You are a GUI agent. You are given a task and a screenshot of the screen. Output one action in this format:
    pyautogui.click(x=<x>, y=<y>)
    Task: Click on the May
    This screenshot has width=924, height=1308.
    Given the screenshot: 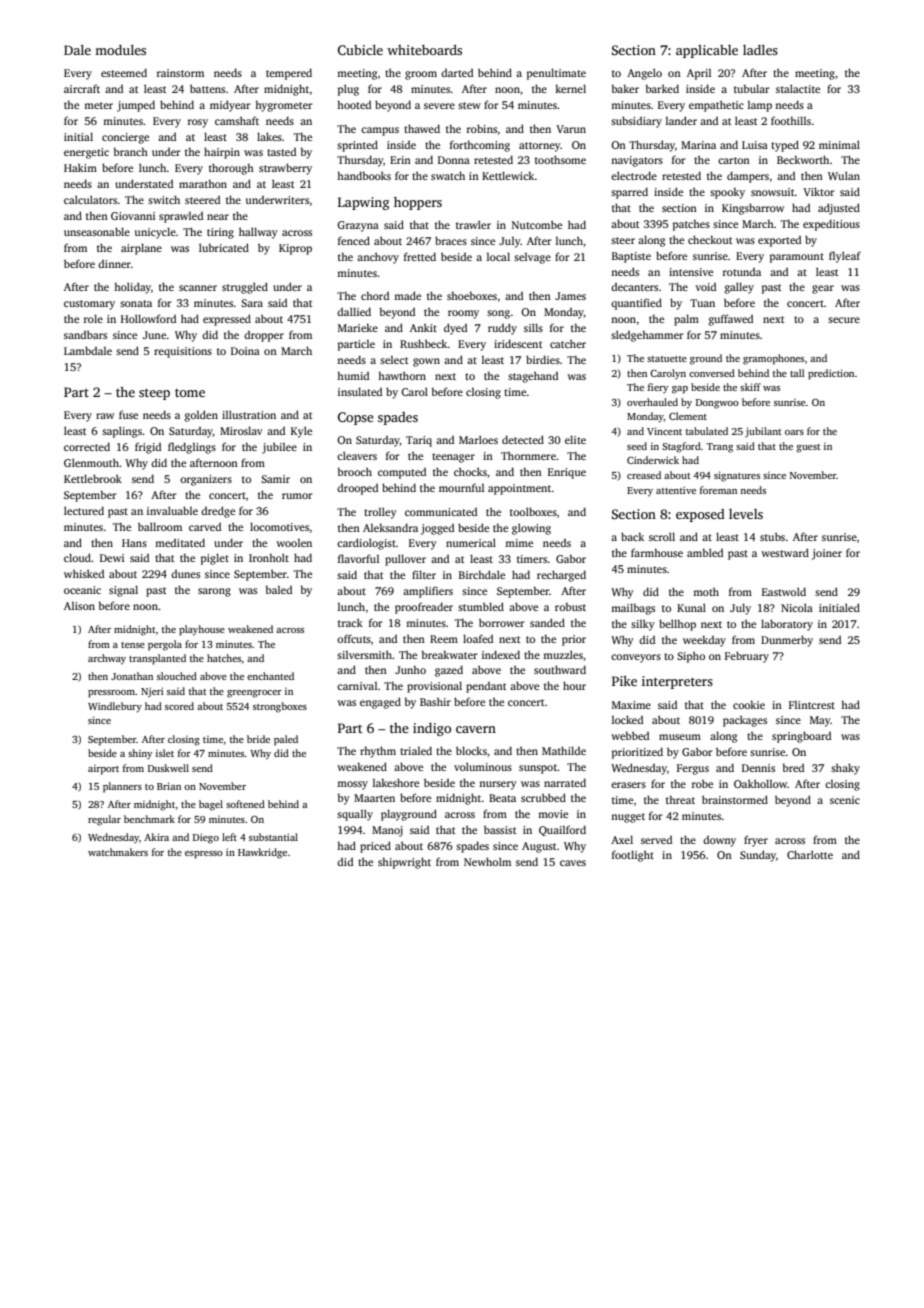 What is the action you would take?
    pyautogui.click(x=820, y=721)
